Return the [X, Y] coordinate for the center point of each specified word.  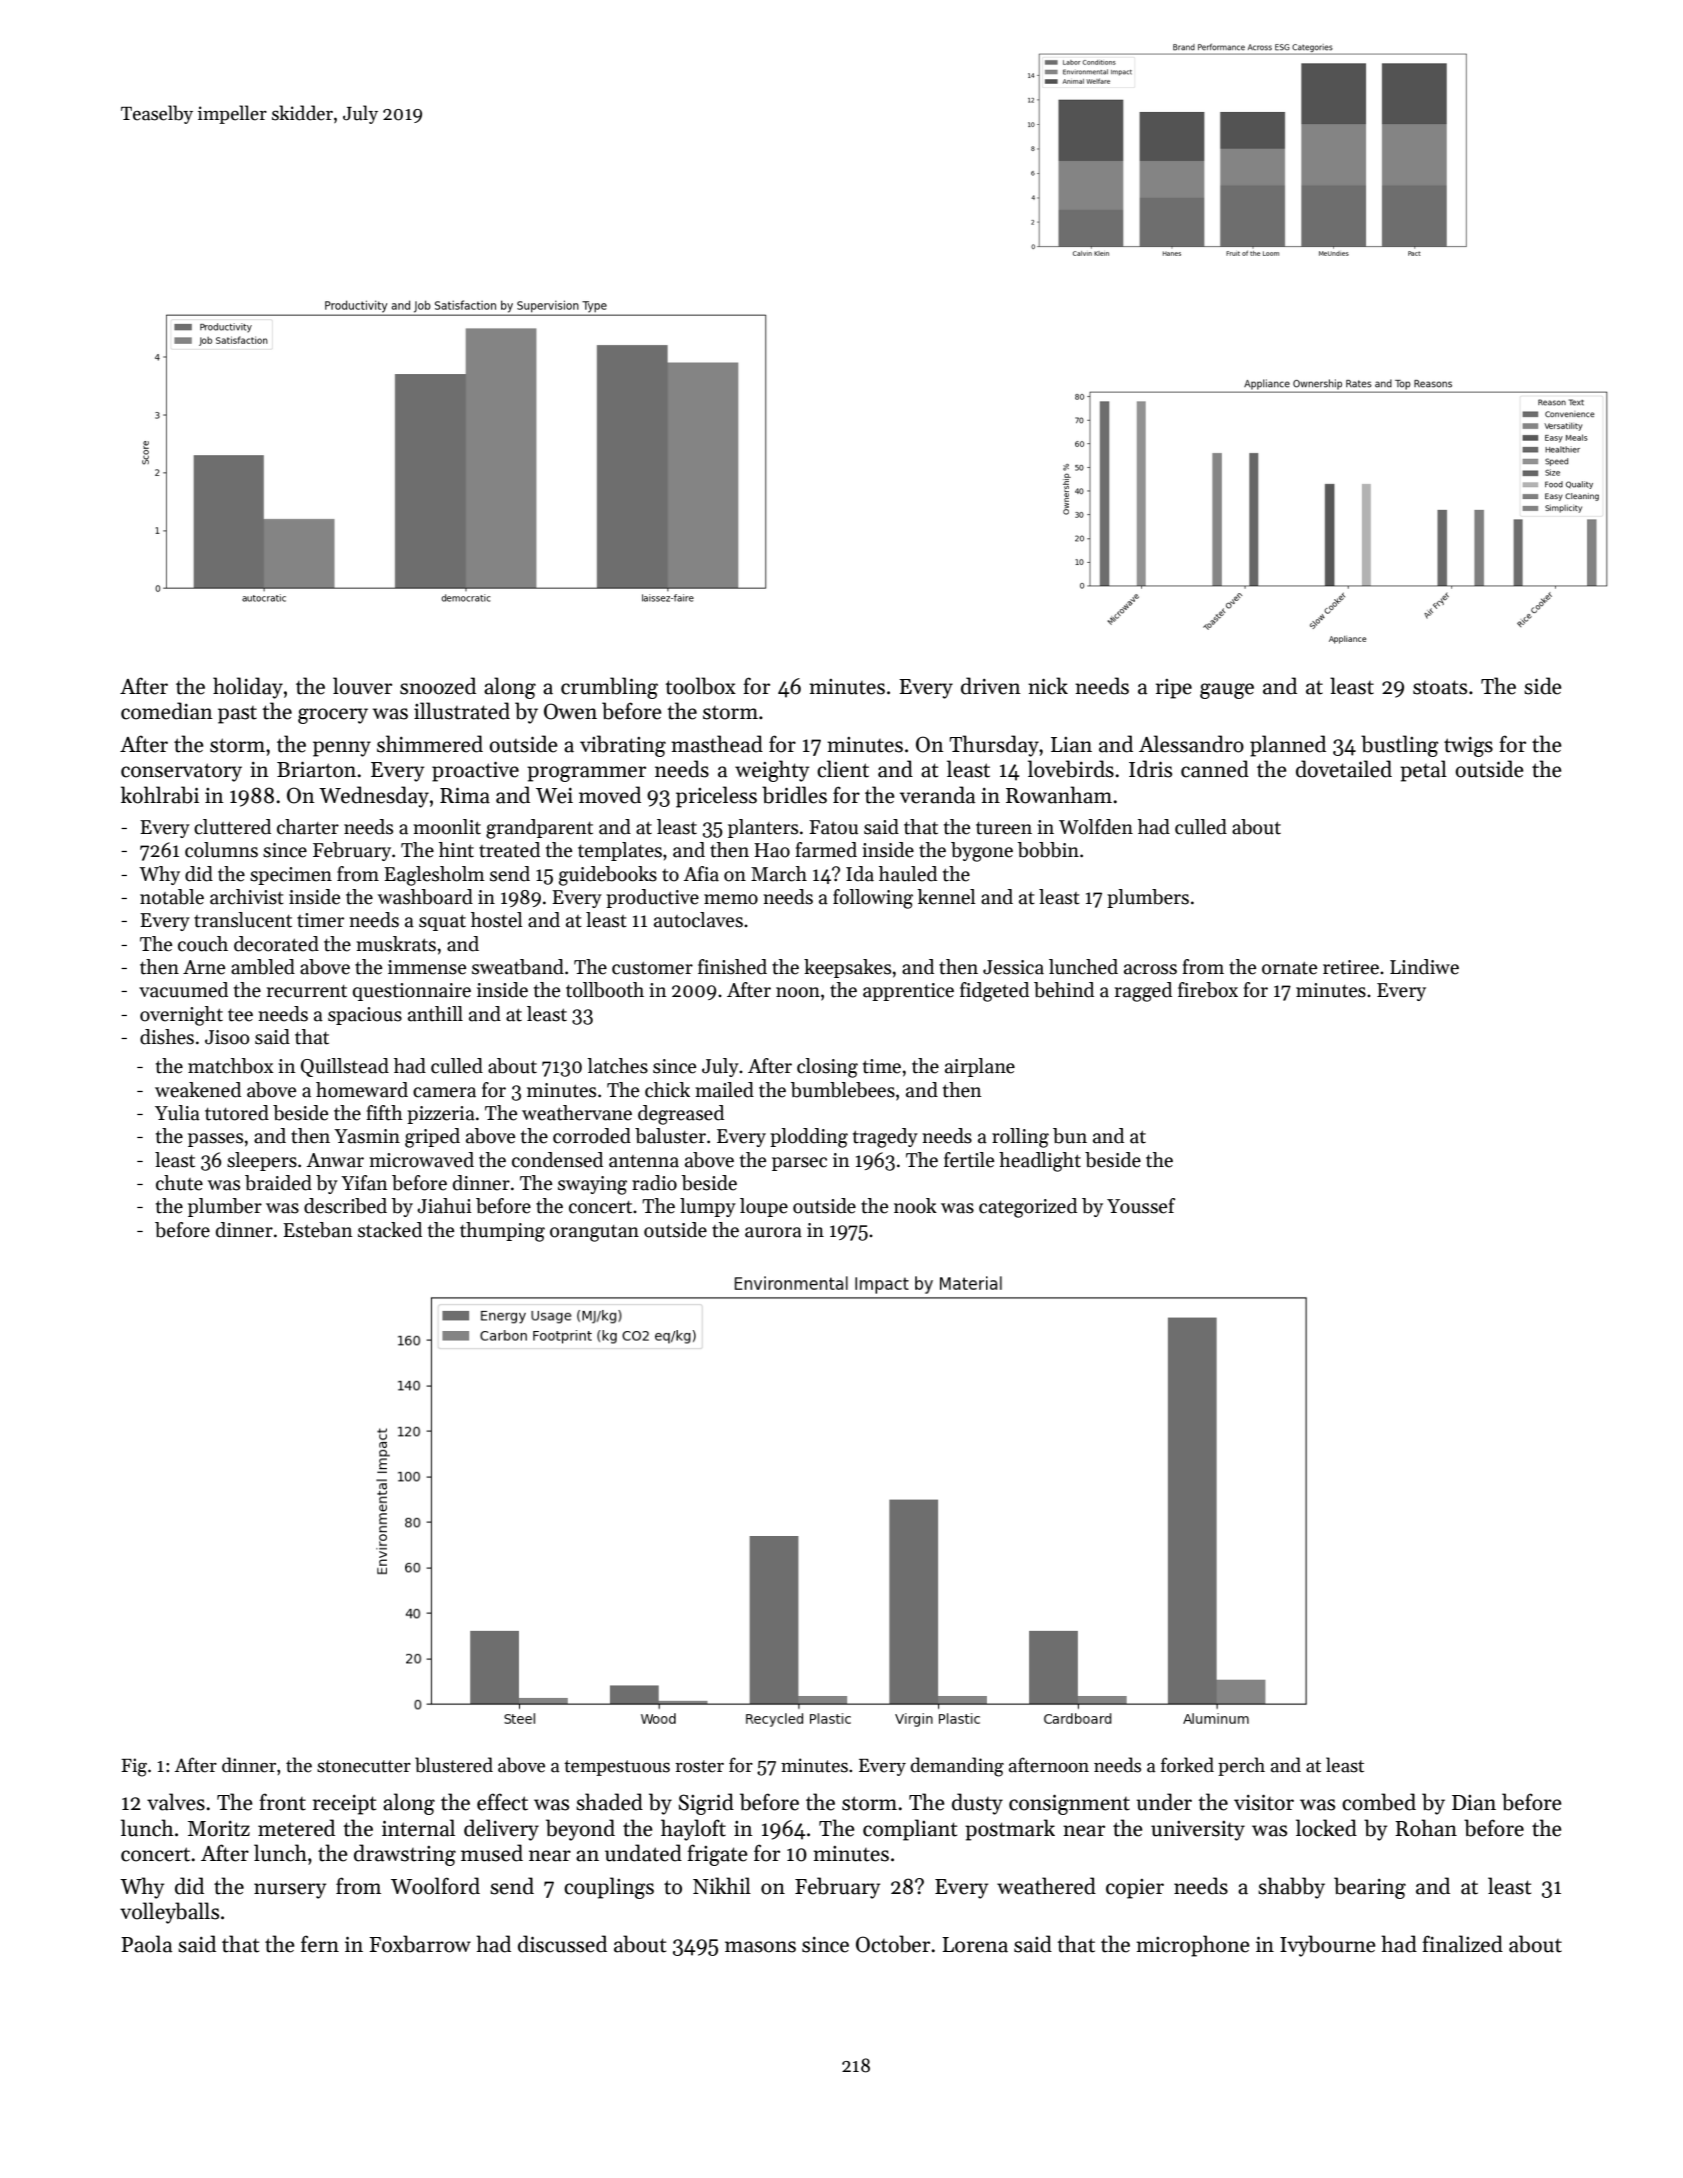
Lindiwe [1424, 967]
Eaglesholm [434, 876]
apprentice [908, 992]
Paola [146, 1944]
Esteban [318, 1230]
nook [915, 1206]
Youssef [1141, 1206]
